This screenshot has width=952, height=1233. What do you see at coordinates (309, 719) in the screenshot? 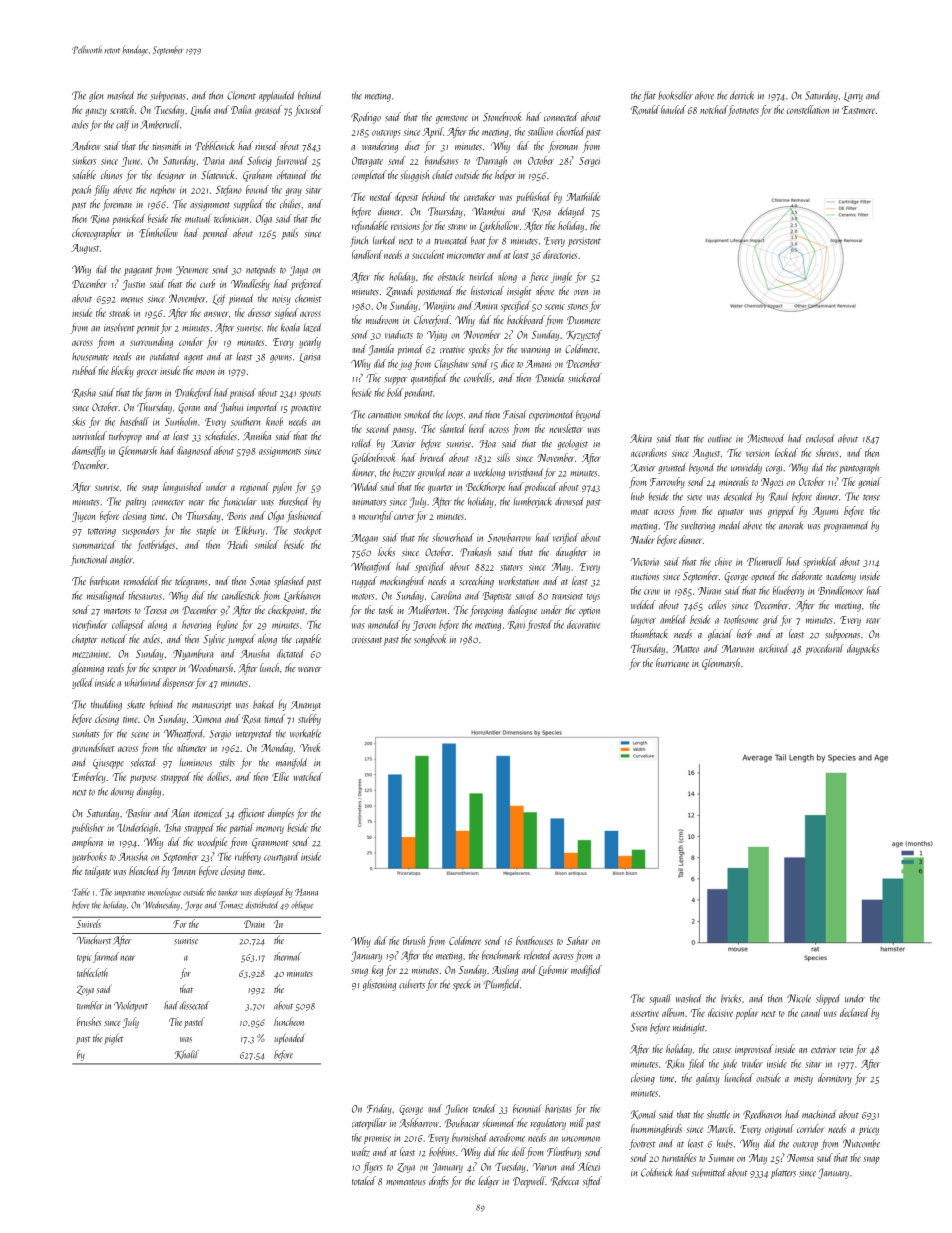
I see `stubby` at bounding box center [309, 719].
